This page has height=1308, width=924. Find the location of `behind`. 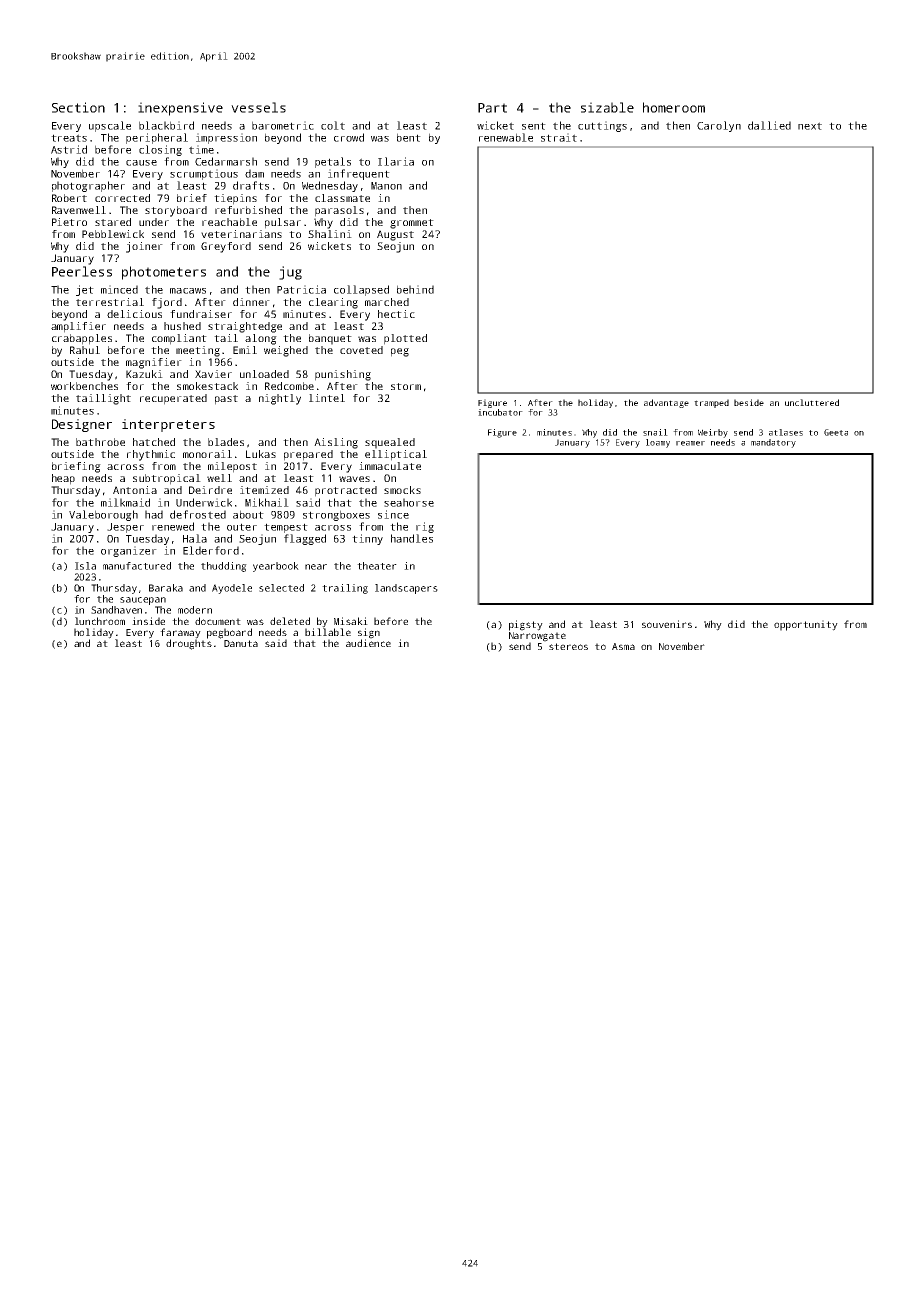

behind is located at coordinates (415, 289).
